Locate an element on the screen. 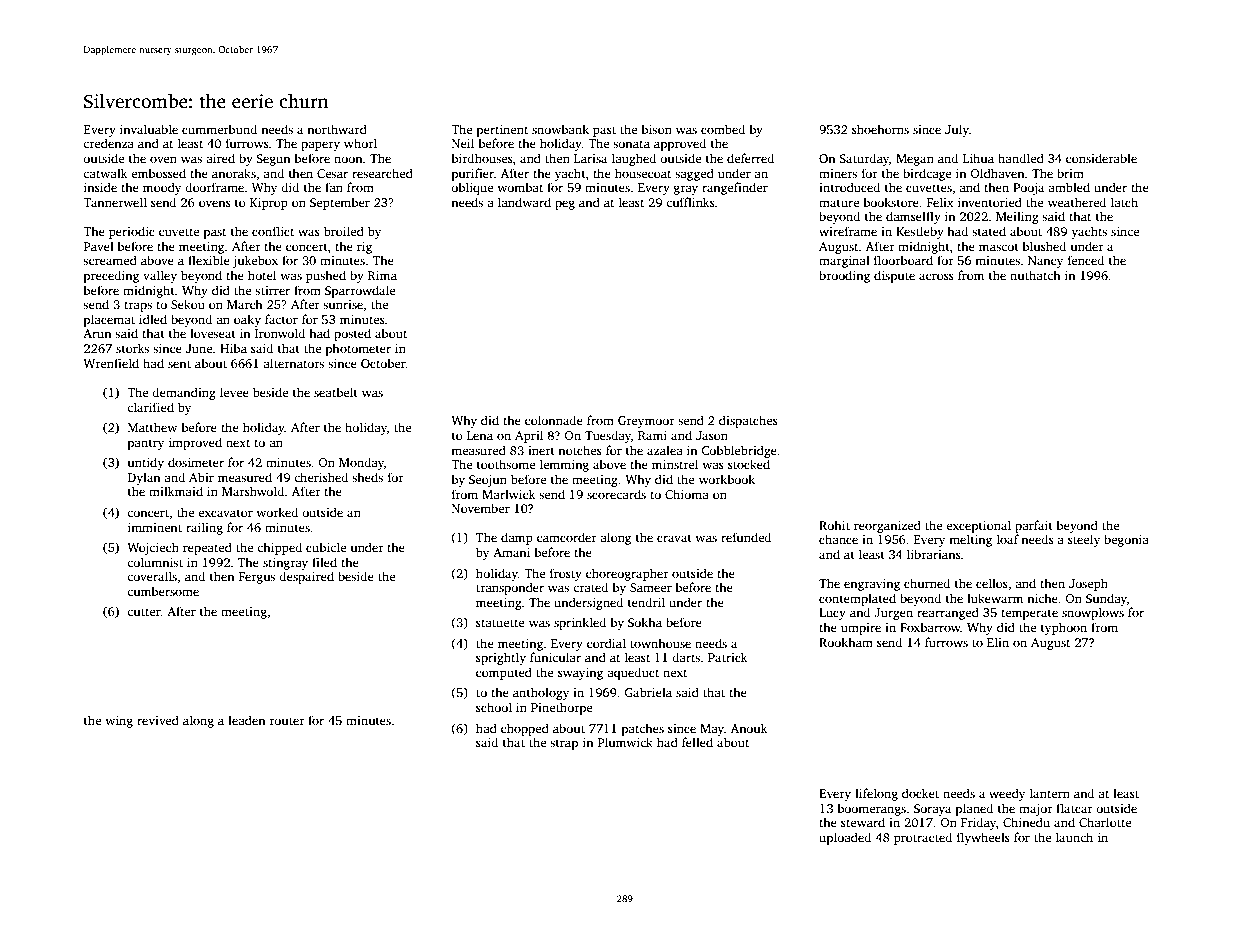  cufflinks is located at coordinates (690, 202).
